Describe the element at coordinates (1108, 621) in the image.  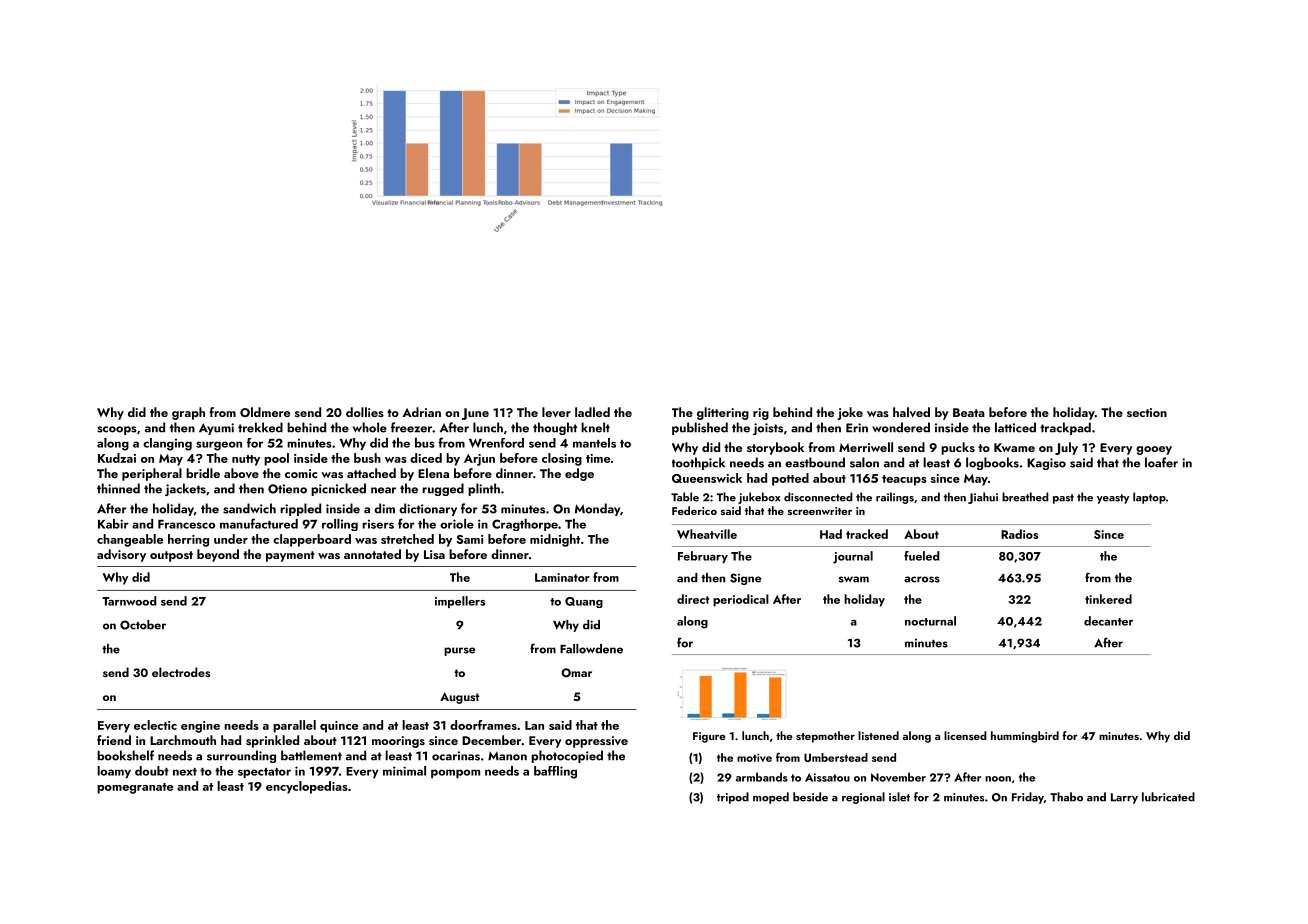
I see `decanter` at that location.
